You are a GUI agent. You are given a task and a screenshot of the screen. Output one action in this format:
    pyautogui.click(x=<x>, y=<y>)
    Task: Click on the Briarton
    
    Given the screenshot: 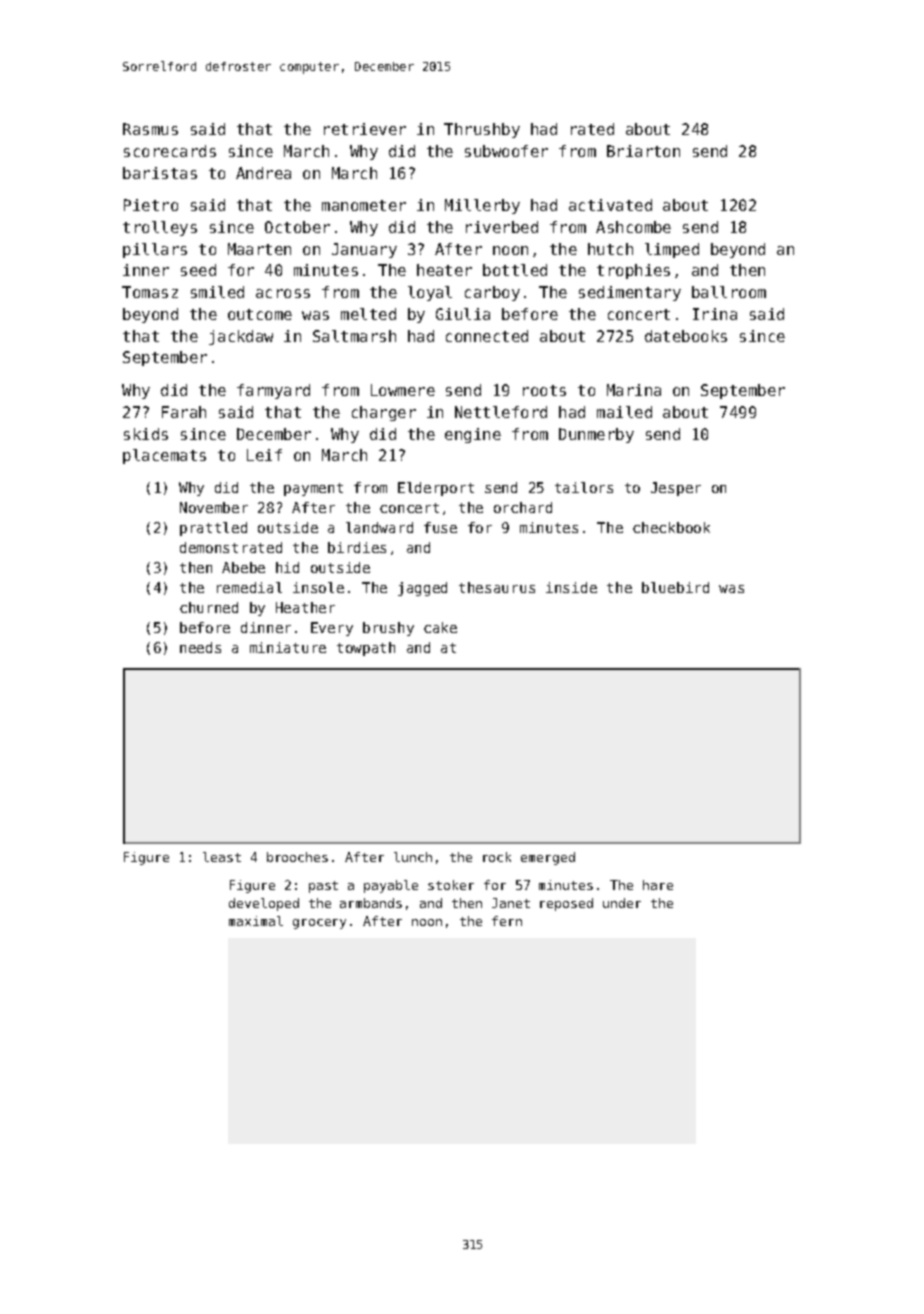 What is the action you would take?
    pyautogui.click(x=643, y=151)
